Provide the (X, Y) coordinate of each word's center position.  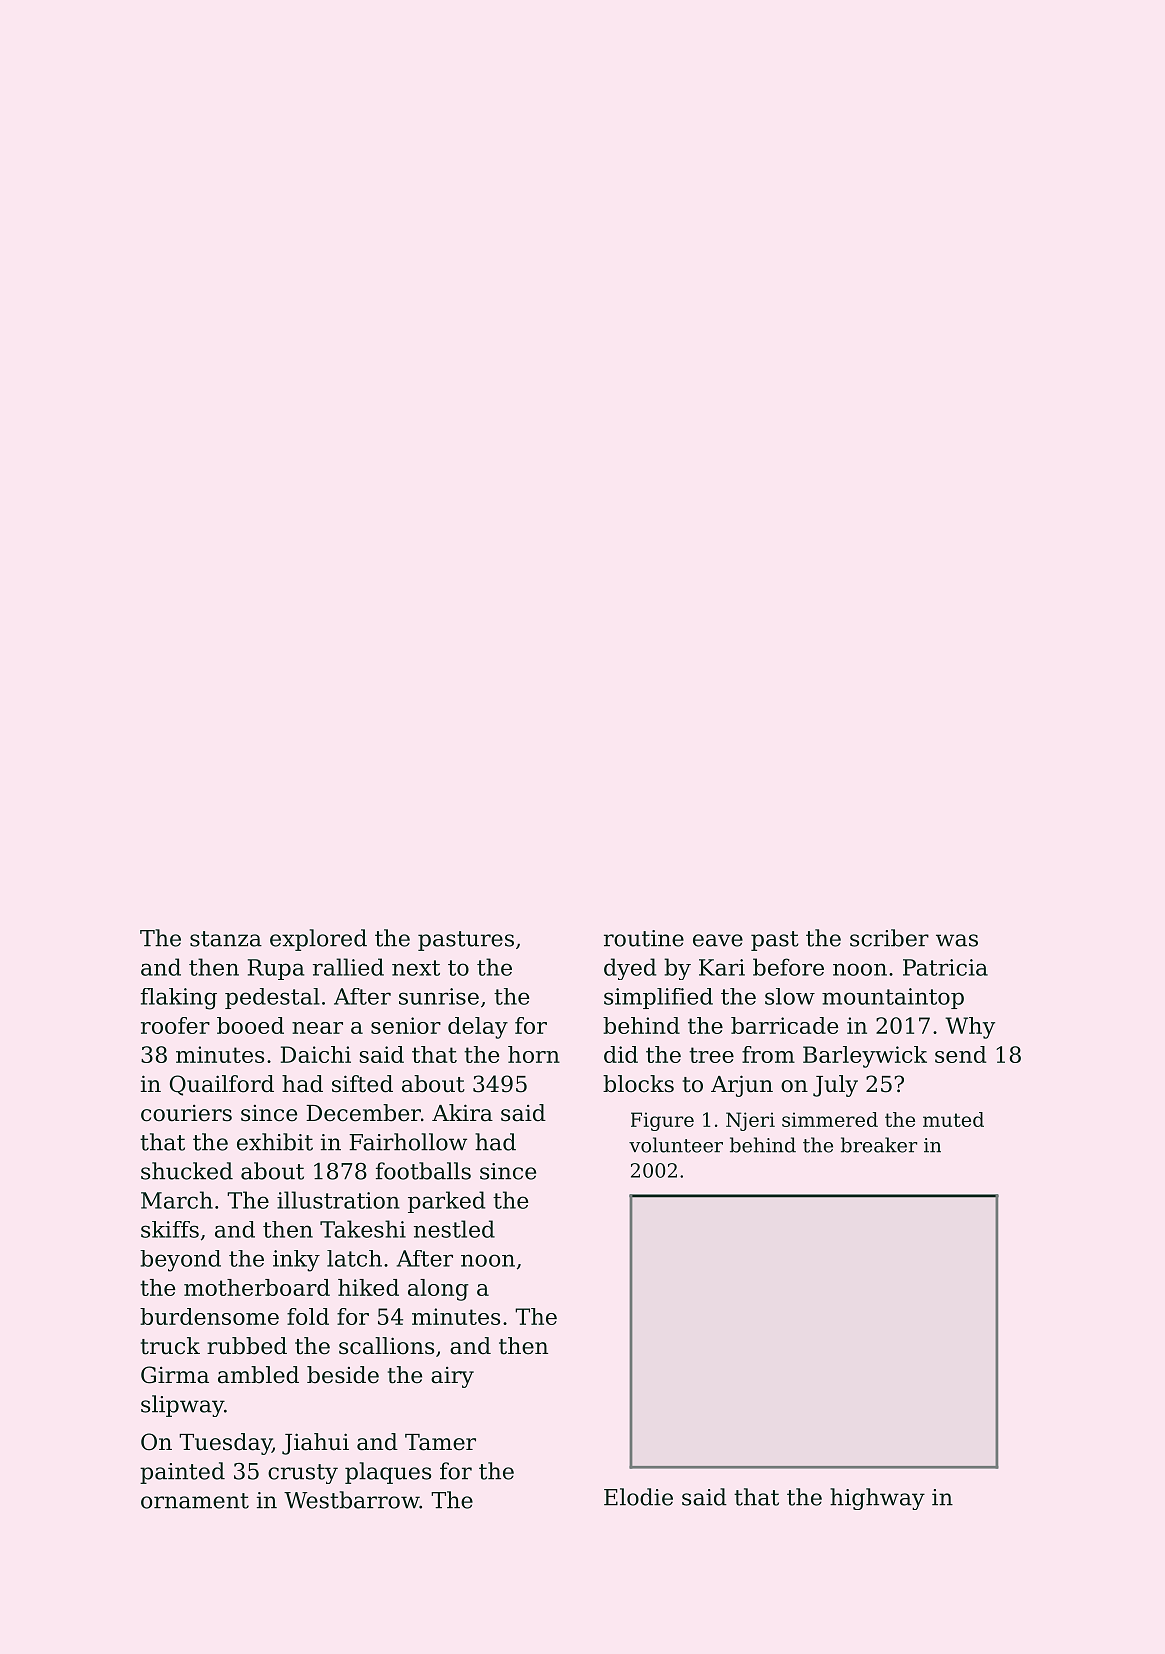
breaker (879, 1145)
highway (877, 1499)
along (438, 1290)
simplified (658, 998)
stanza (226, 939)
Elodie (638, 1497)
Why (970, 1028)
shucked (187, 1171)
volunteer (676, 1145)
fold (308, 1316)
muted (953, 1119)
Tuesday (225, 1444)
